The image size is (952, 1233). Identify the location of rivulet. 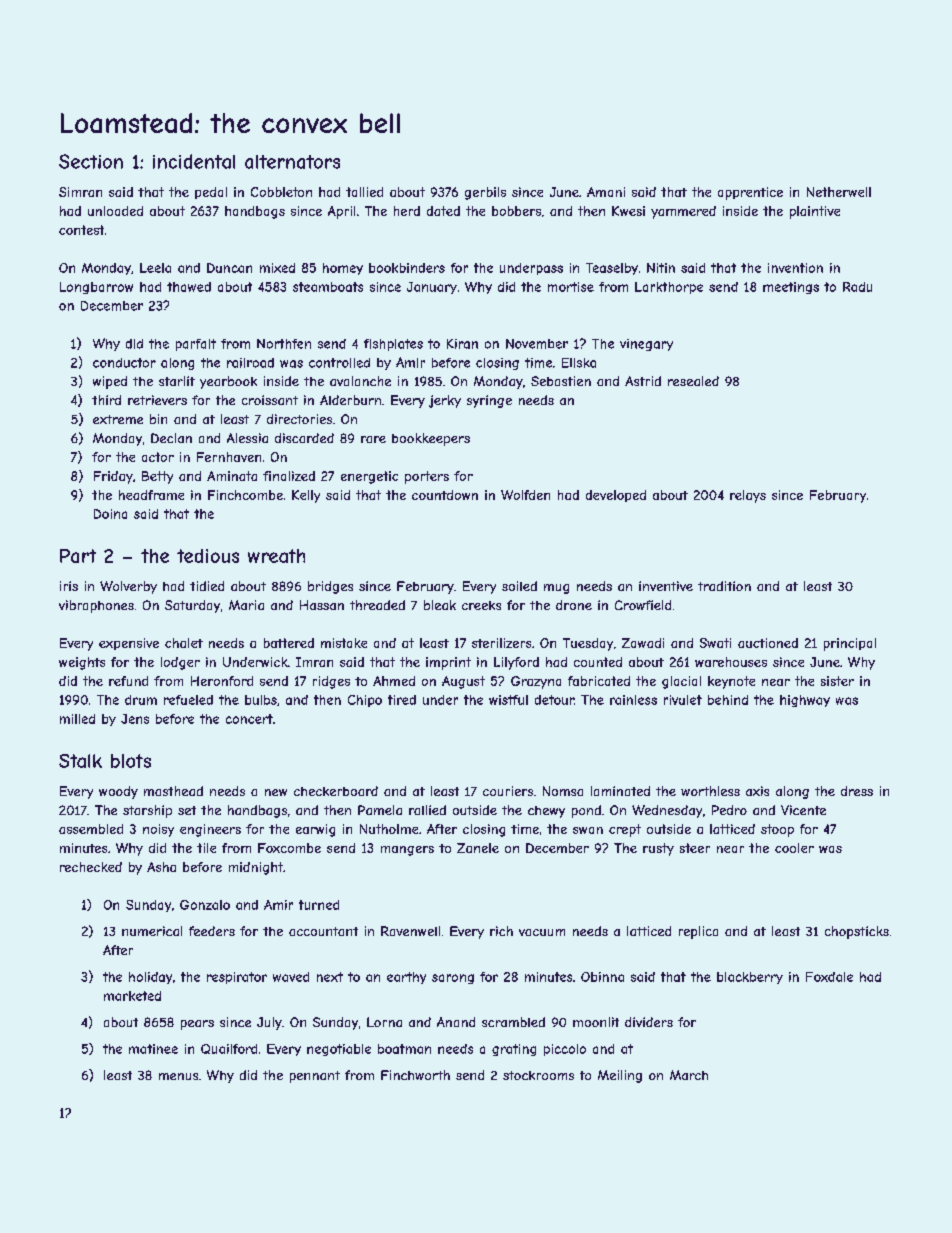
(683, 700).
